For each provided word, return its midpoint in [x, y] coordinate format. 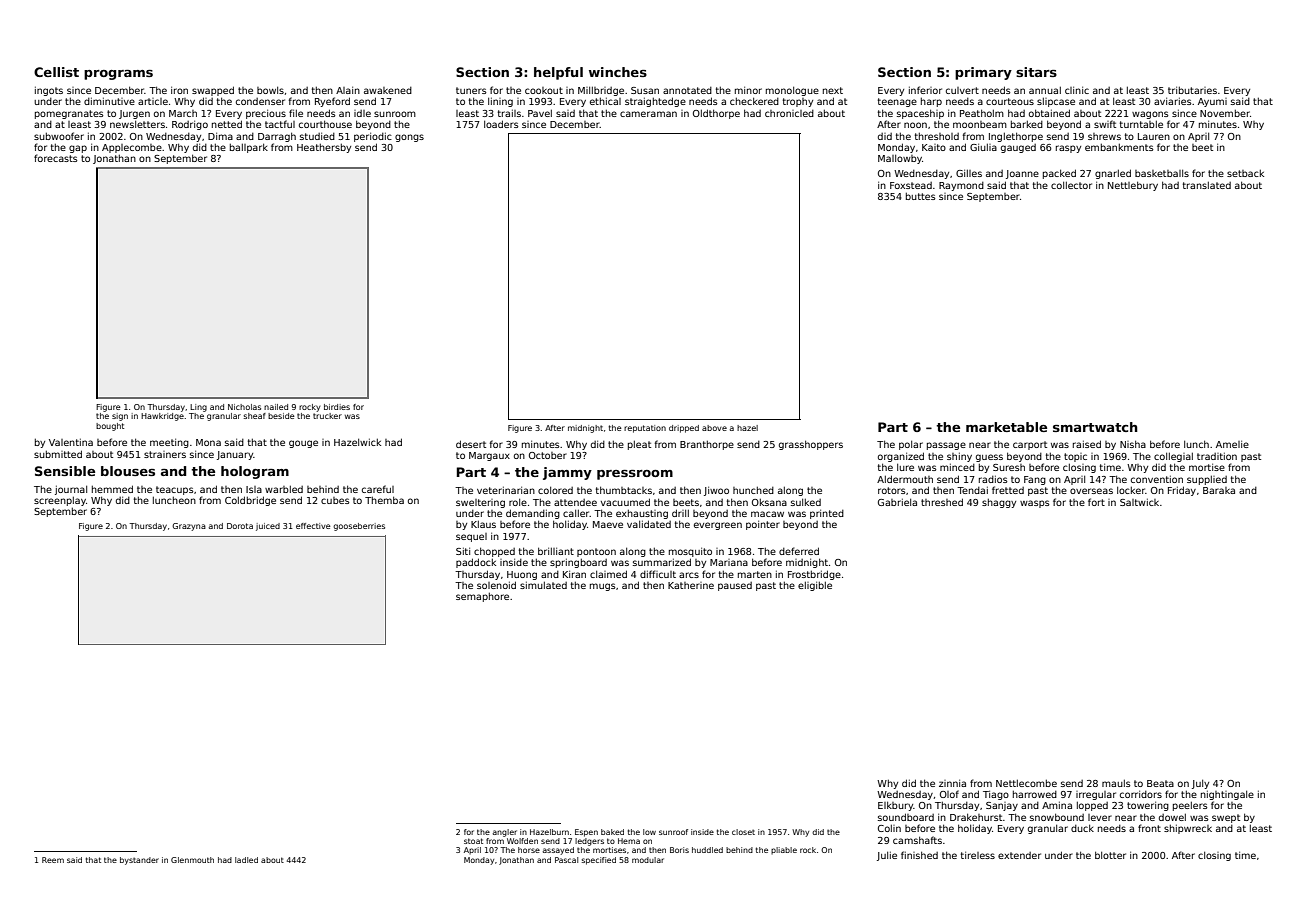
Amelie [1232, 444]
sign [120, 417]
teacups [175, 490]
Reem [53, 860]
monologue [792, 91]
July [1200, 784]
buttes [921, 196]
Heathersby [324, 148]
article [153, 101]
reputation [645, 429]
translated [1206, 185]
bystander [139, 861]
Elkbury [895, 806]
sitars [1036, 72]
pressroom [635, 475]
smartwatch [1095, 427]
